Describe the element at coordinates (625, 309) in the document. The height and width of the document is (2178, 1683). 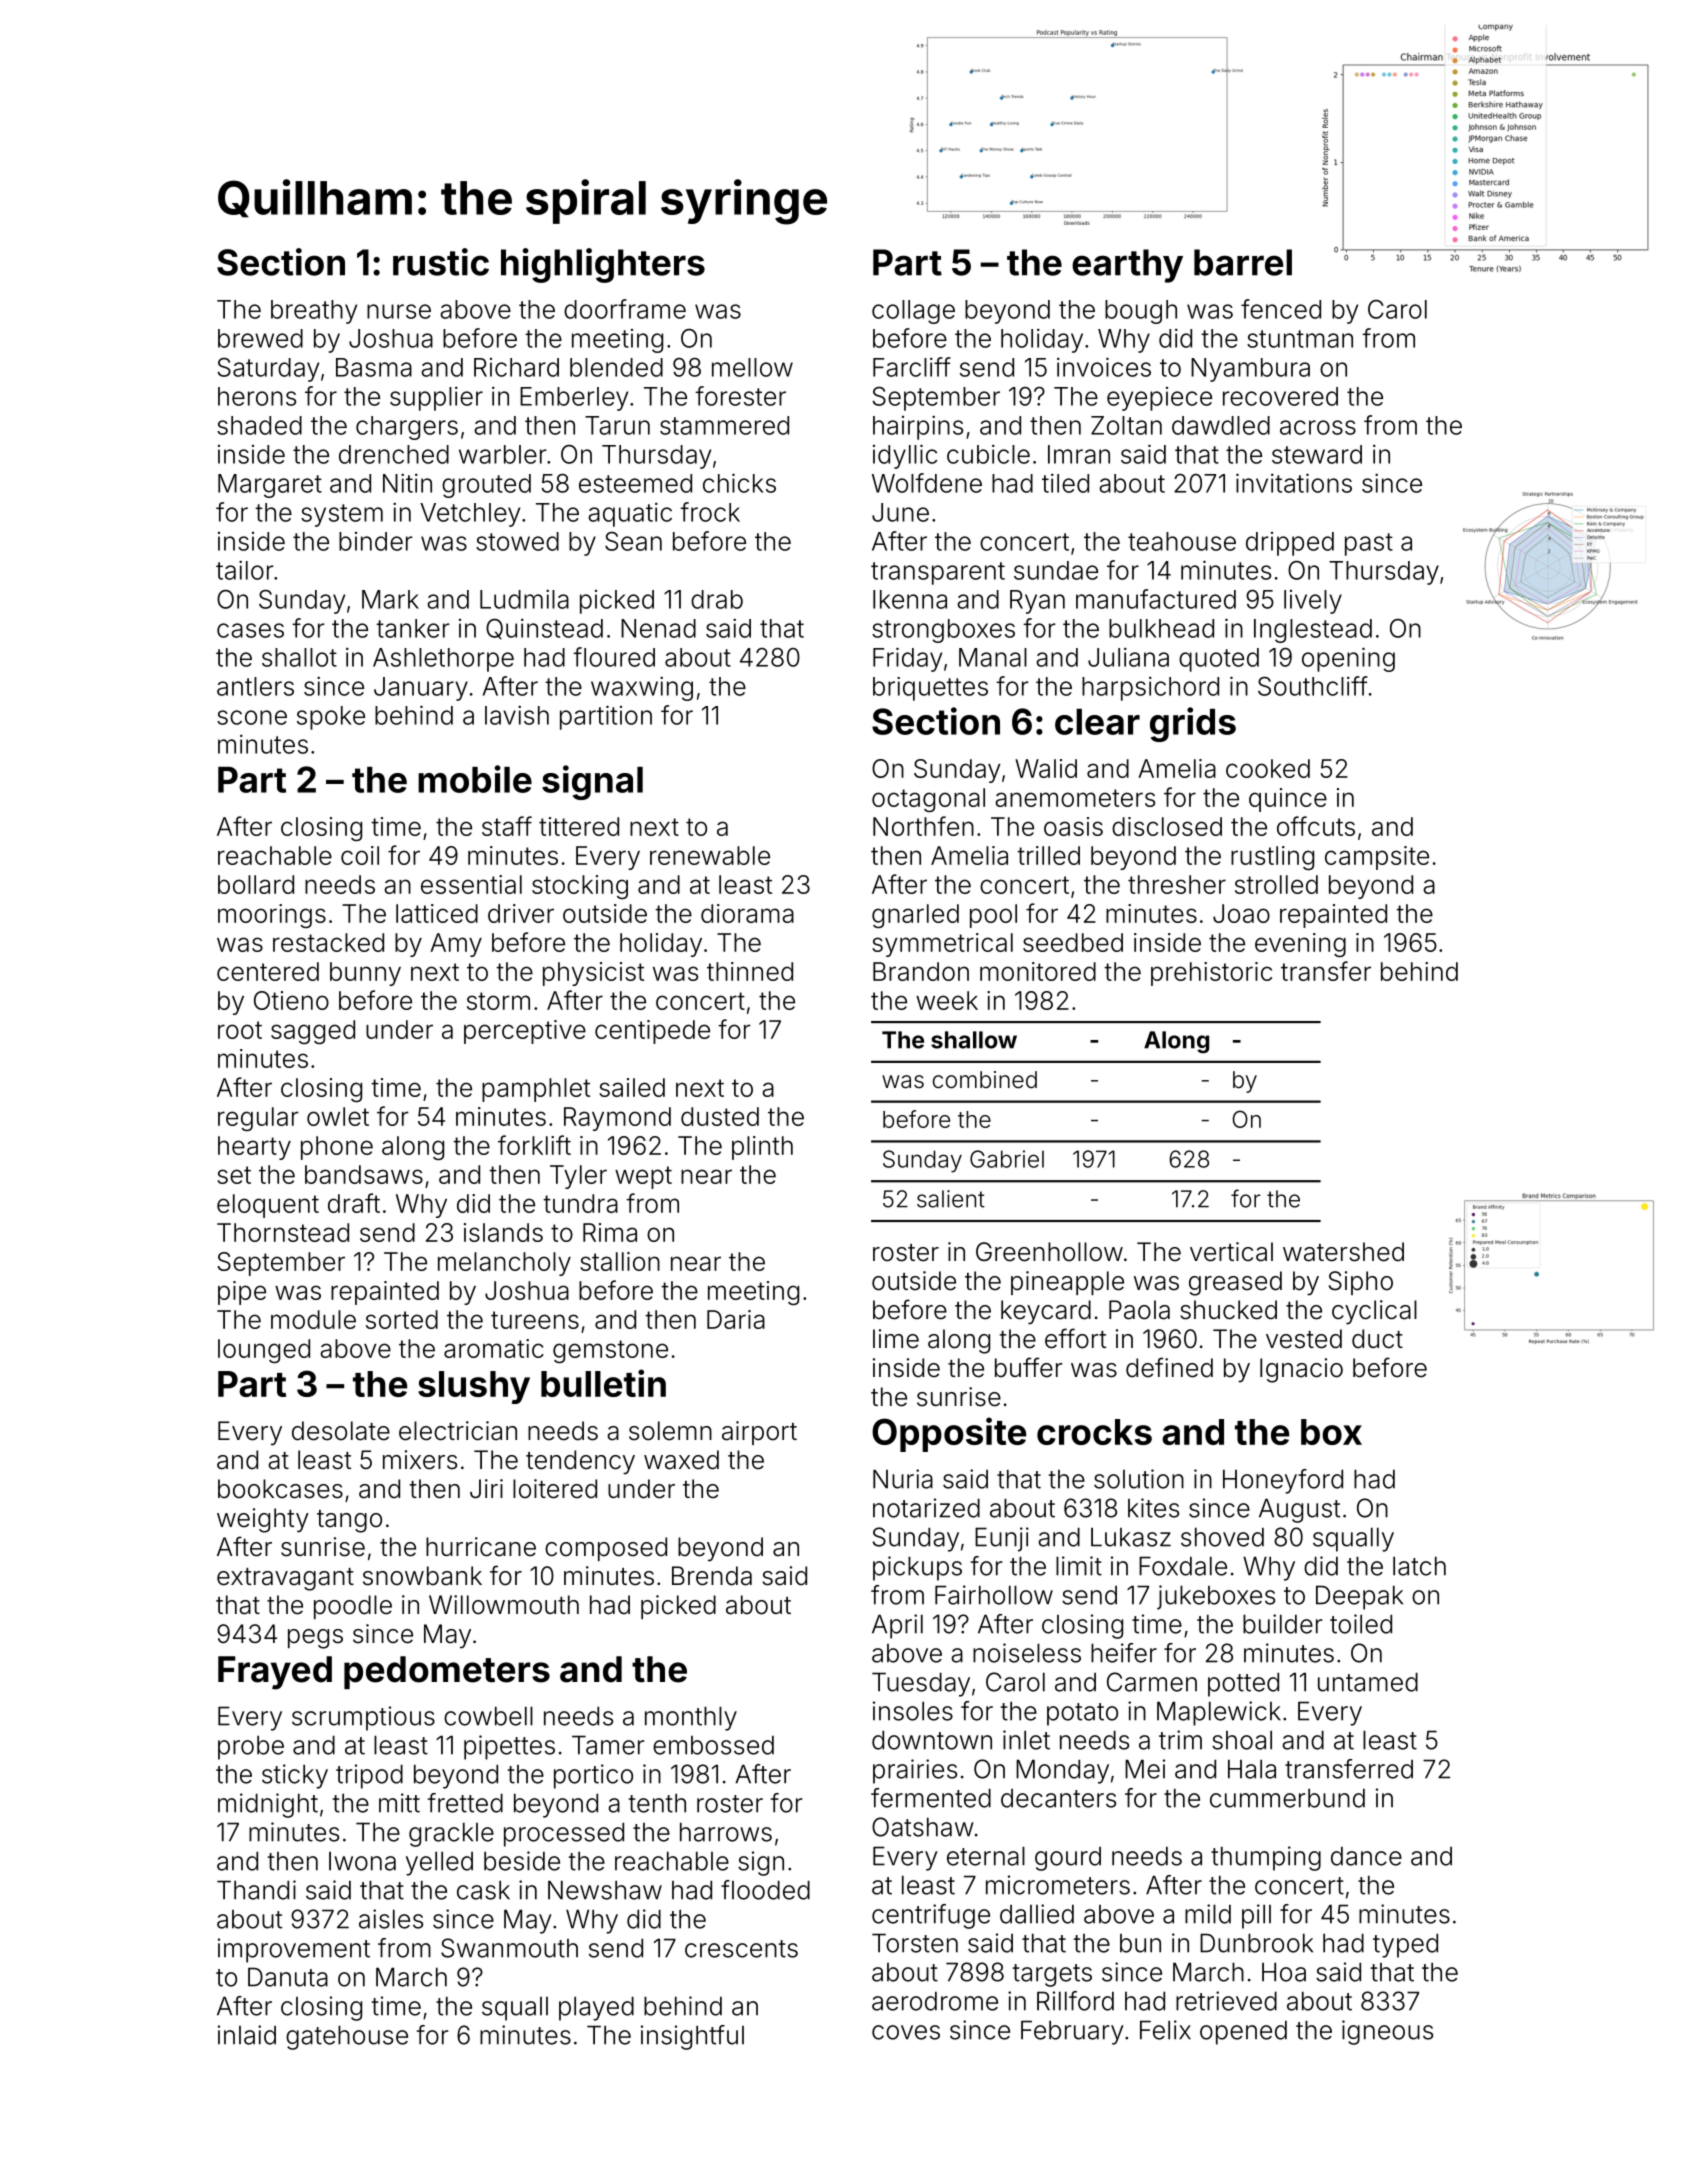
I see `doorframe` at that location.
